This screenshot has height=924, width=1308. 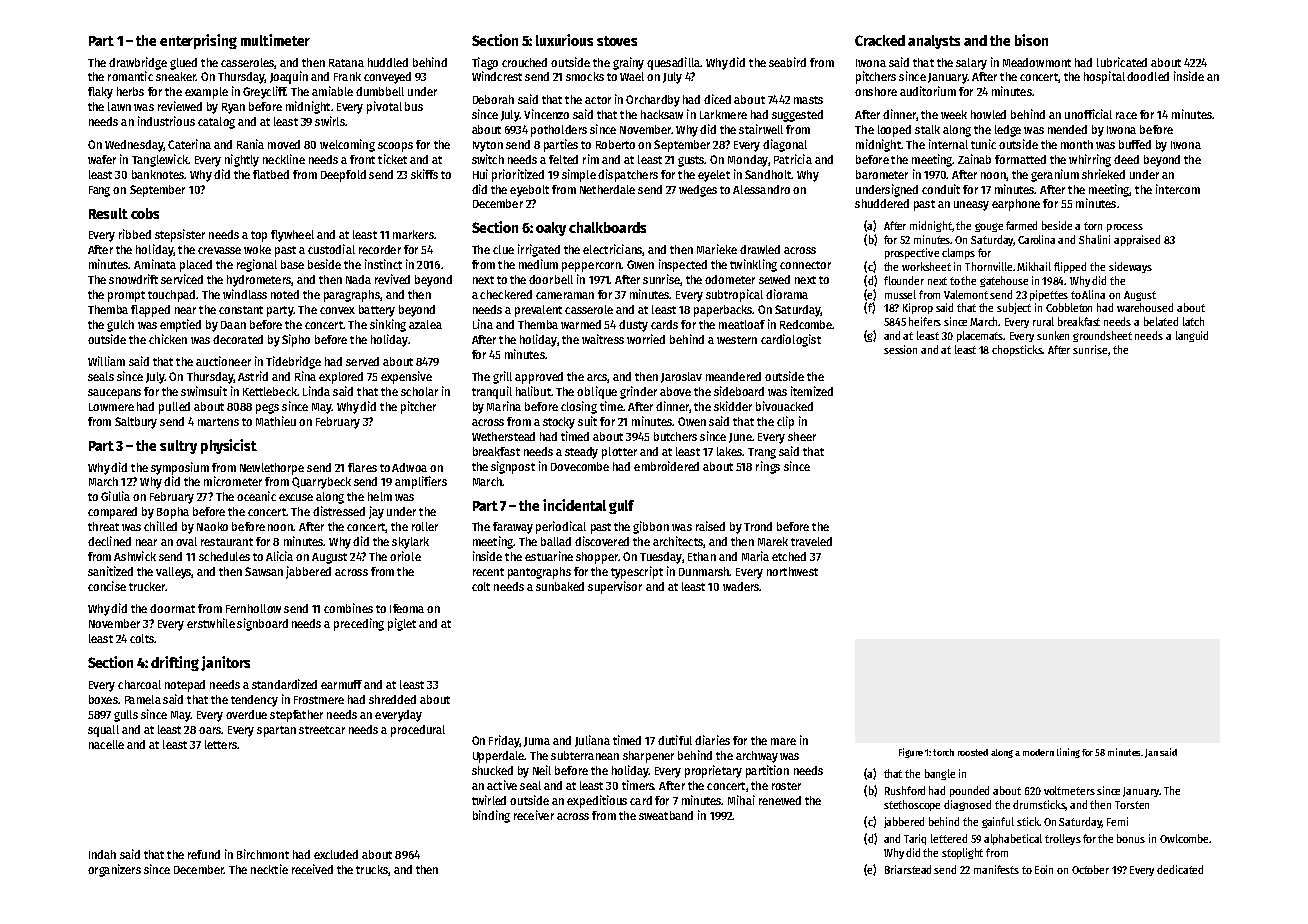 What do you see at coordinates (564, 40) in the screenshot?
I see `luxurious` at bounding box center [564, 40].
